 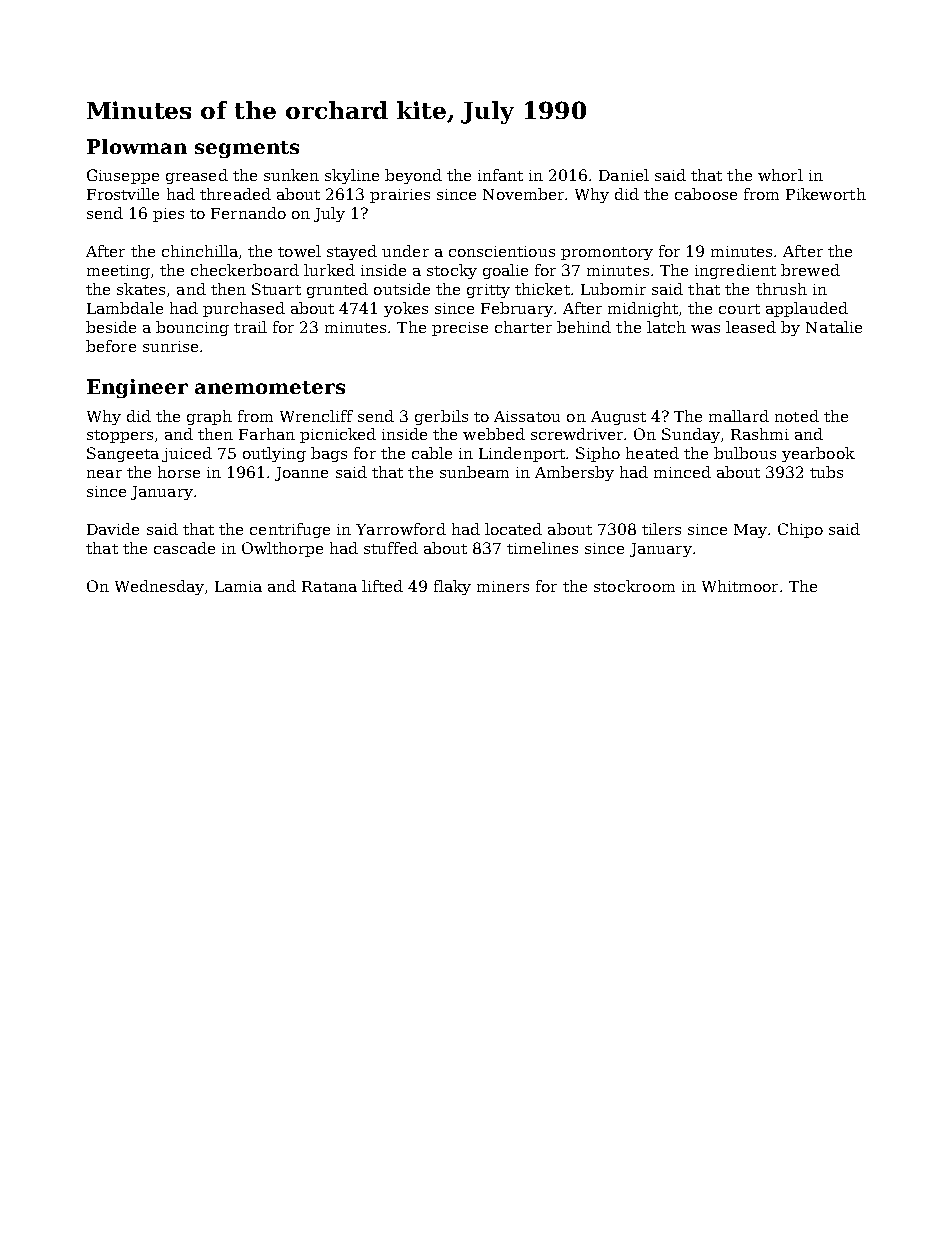 What do you see at coordinates (141, 289) in the document?
I see `skates` at bounding box center [141, 289].
